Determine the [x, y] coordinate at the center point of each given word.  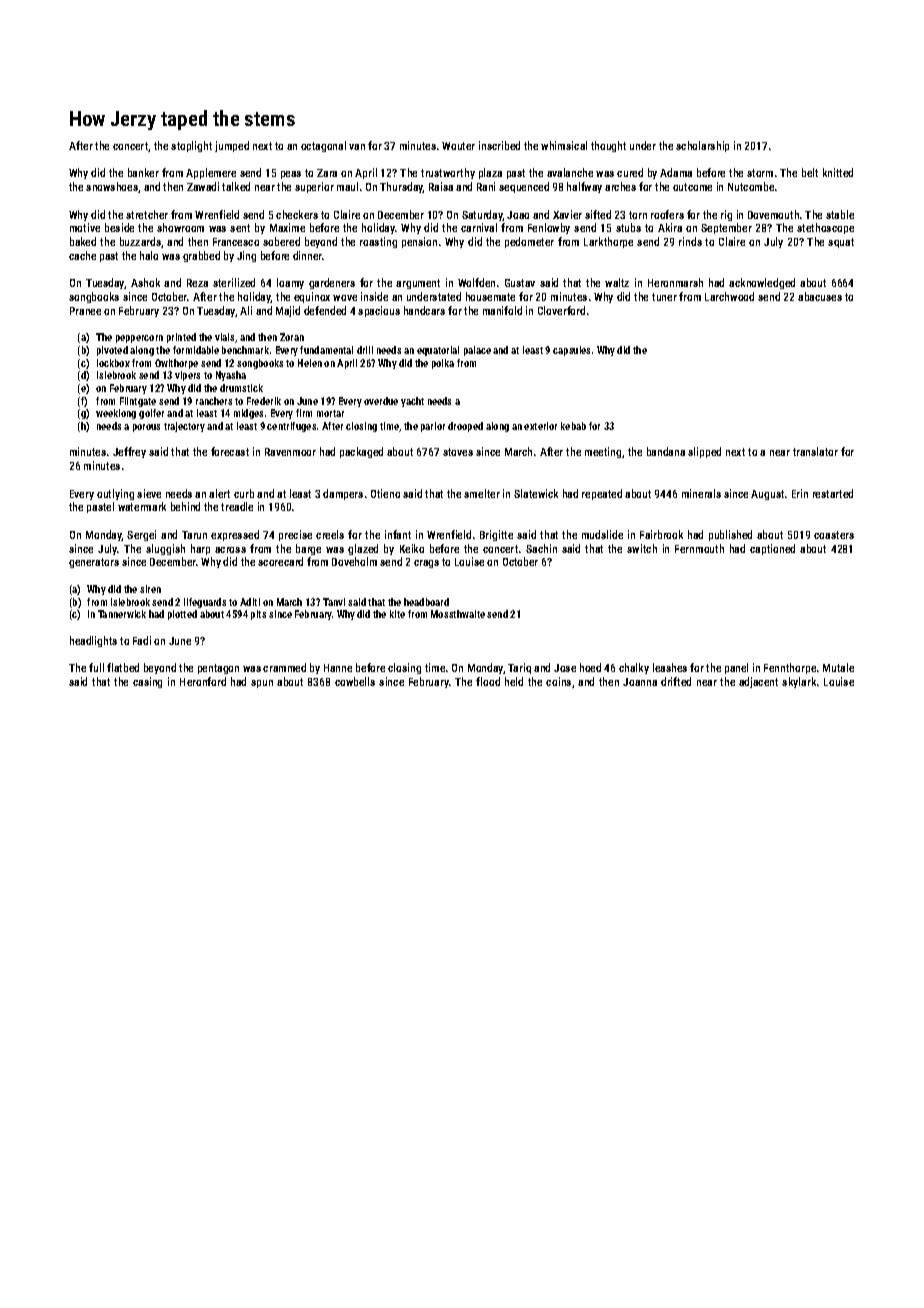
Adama [676, 172]
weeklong [116, 414]
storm [760, 173]
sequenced [524, 187]
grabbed [201, 256]
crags [426, 564]
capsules [571, 351]
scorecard [280, 561]
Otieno [385, 493]
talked [236, 186]
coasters [834, 535]
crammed [284, 667]
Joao [518, 215]
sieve [149, 493]
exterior [540, 426]
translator [815, 451]
